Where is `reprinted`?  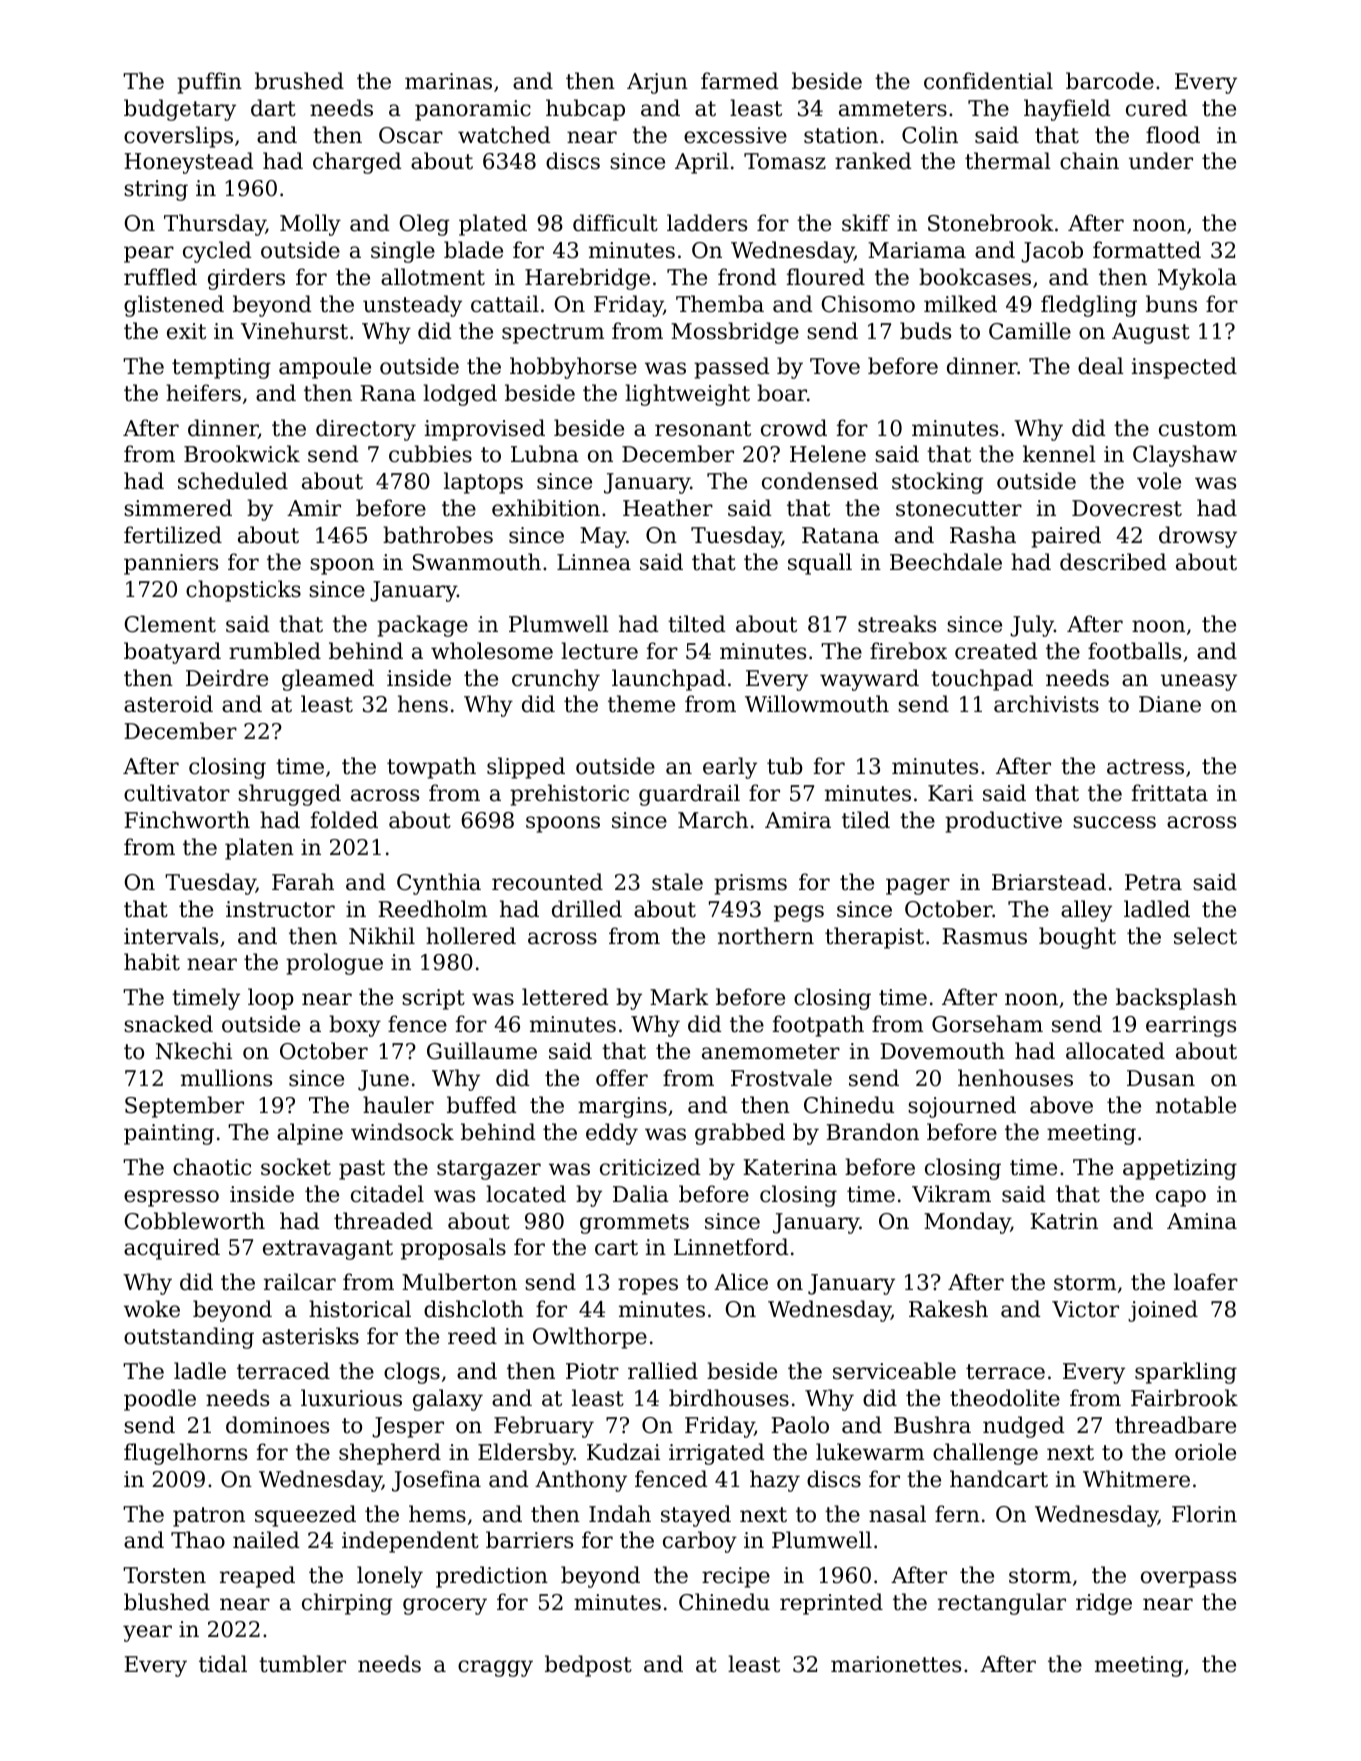 reprinted is located at coordinates (831, 1604).
